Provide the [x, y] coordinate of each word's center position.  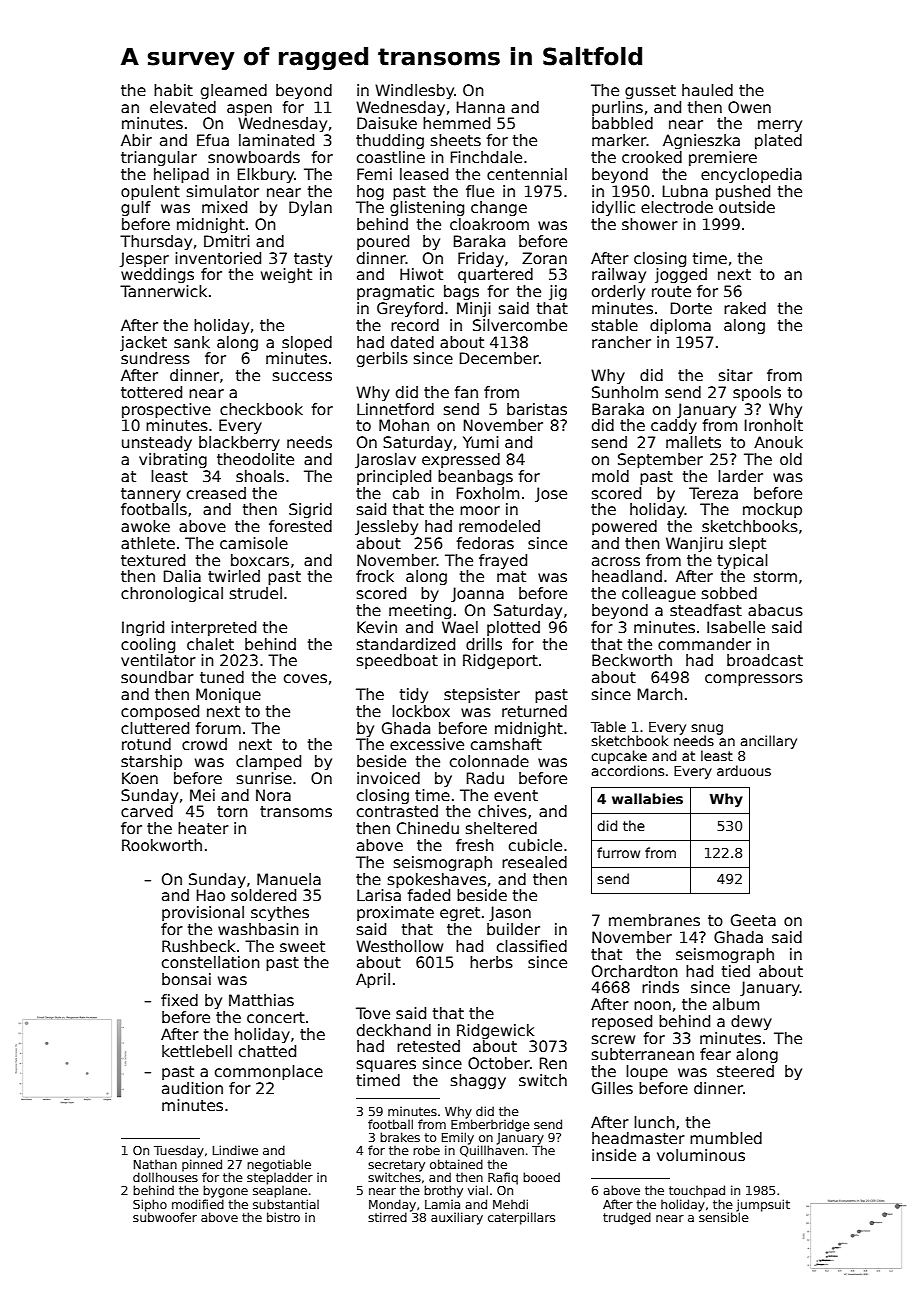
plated [778, 141]
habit [173, 90]
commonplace [269, 1072]
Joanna [477, 594]
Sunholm [625, 392]
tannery [151, 495]
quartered [495, 275]
